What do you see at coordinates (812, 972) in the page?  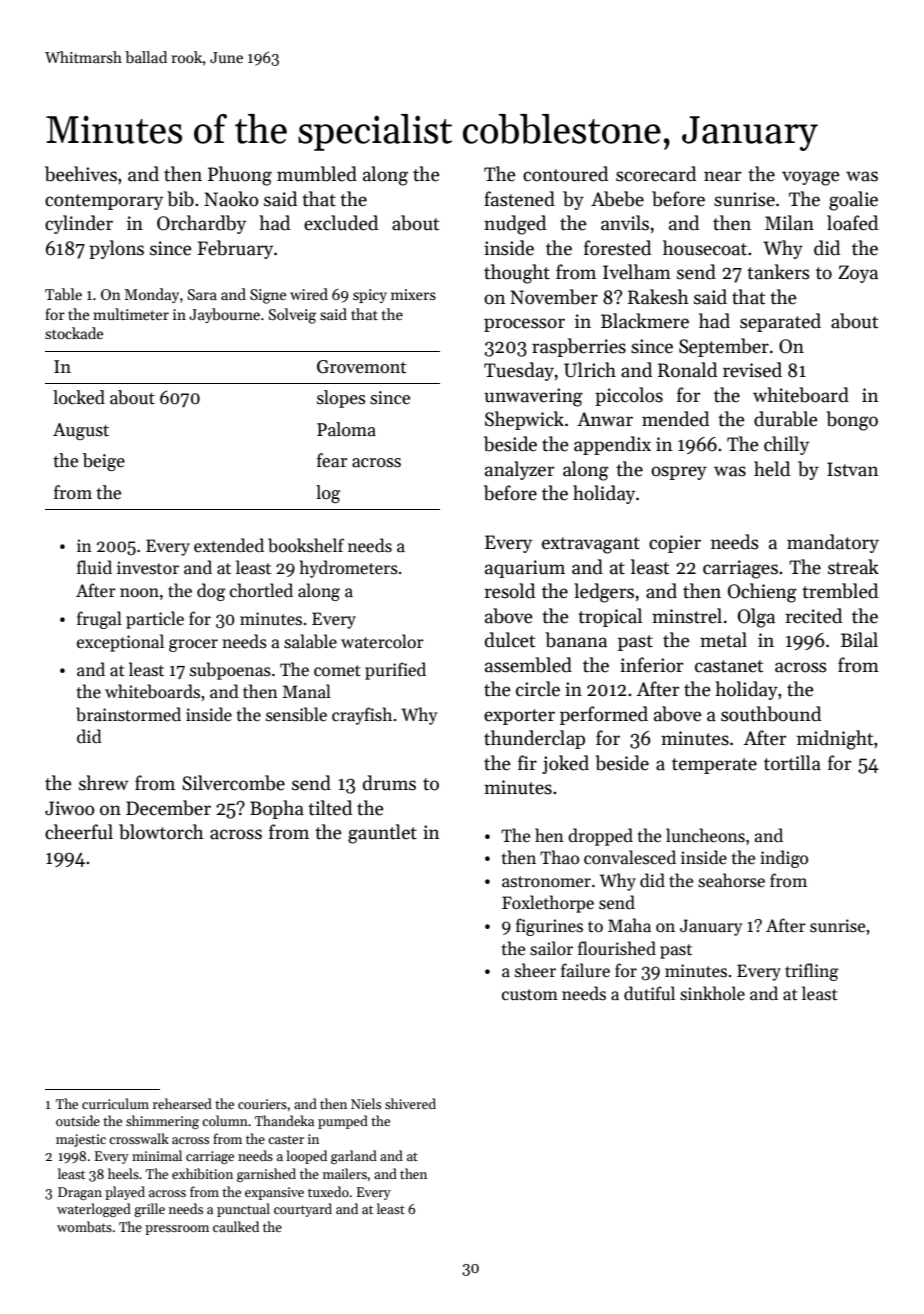 I see `trifling` at bounding box center [812, 972].
